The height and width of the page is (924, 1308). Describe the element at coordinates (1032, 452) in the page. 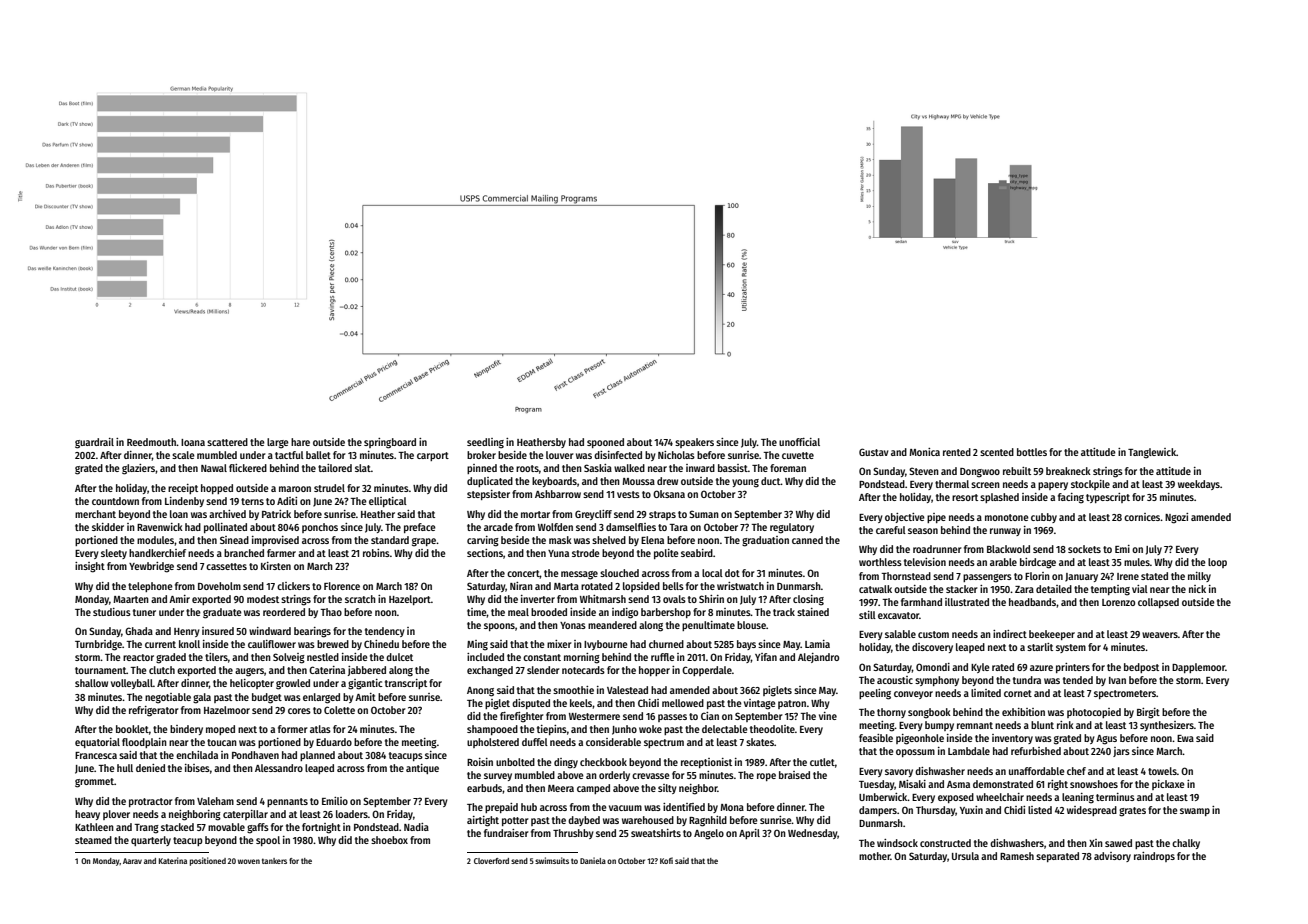

I see `bottles` at that location.
